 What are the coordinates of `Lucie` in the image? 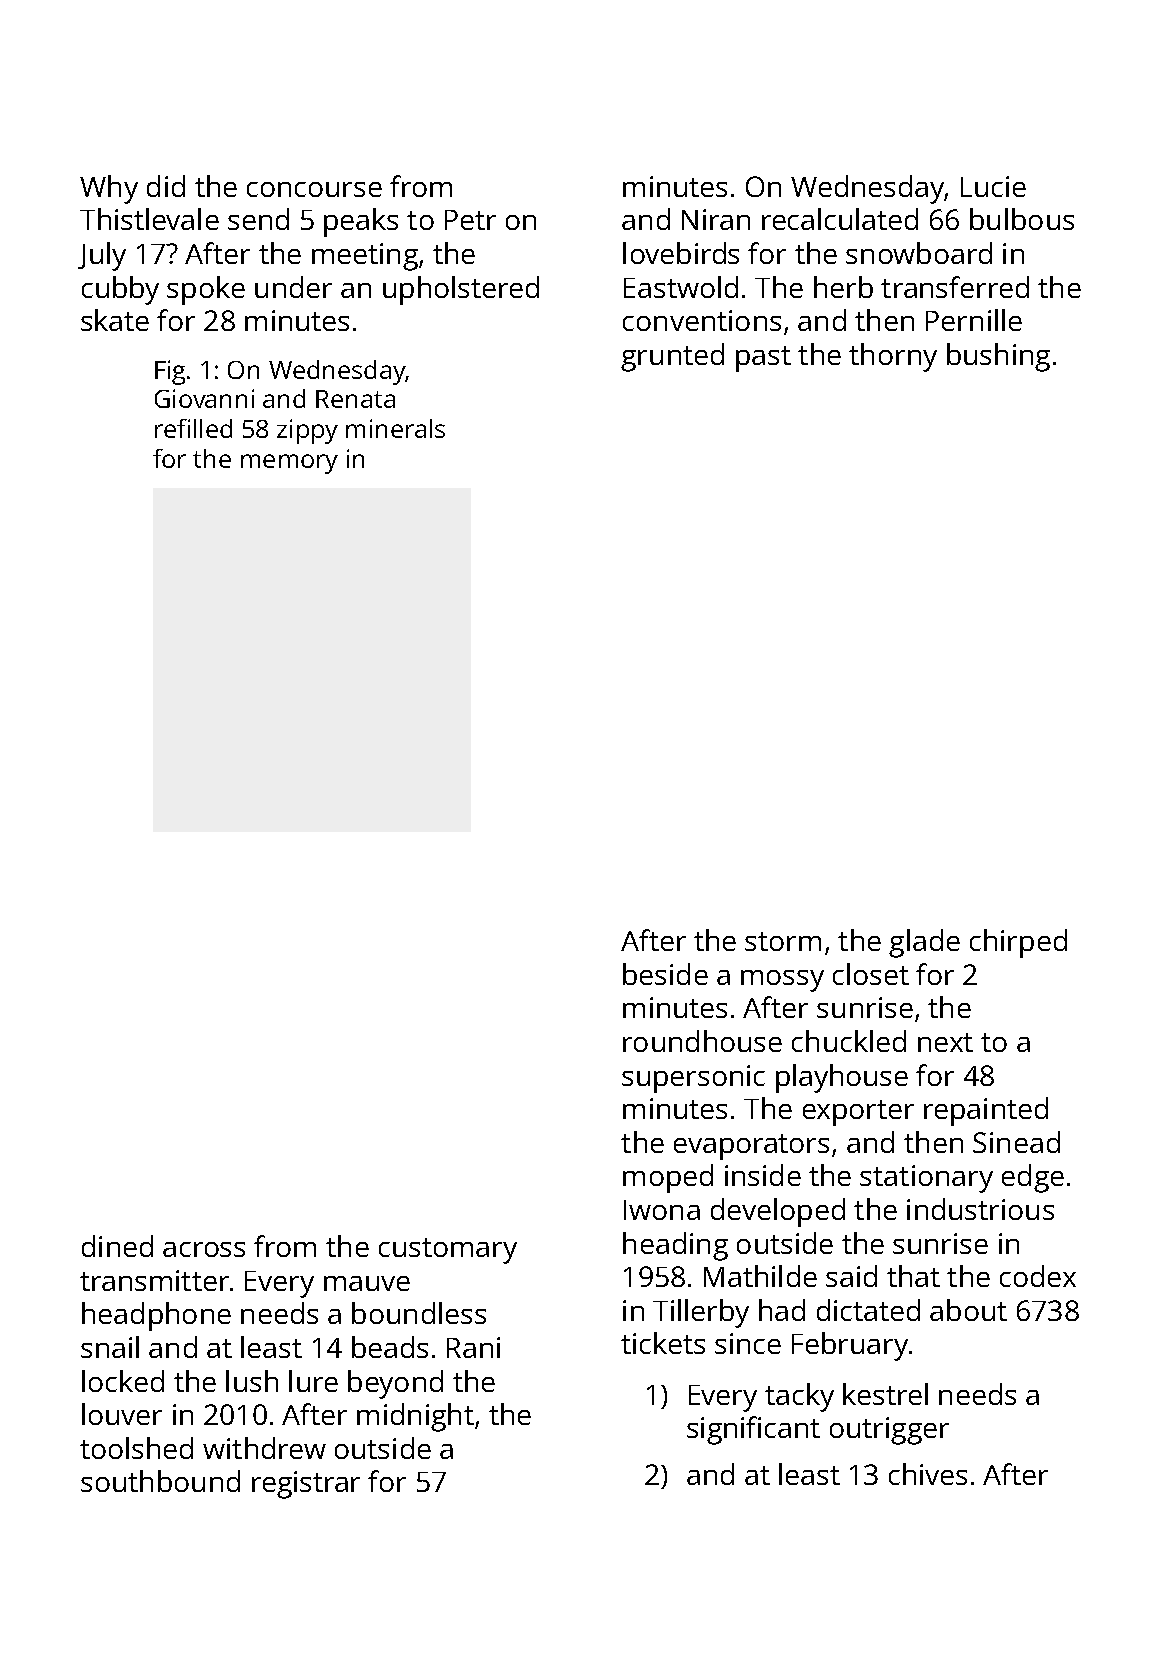 It's located at (993, 186).
